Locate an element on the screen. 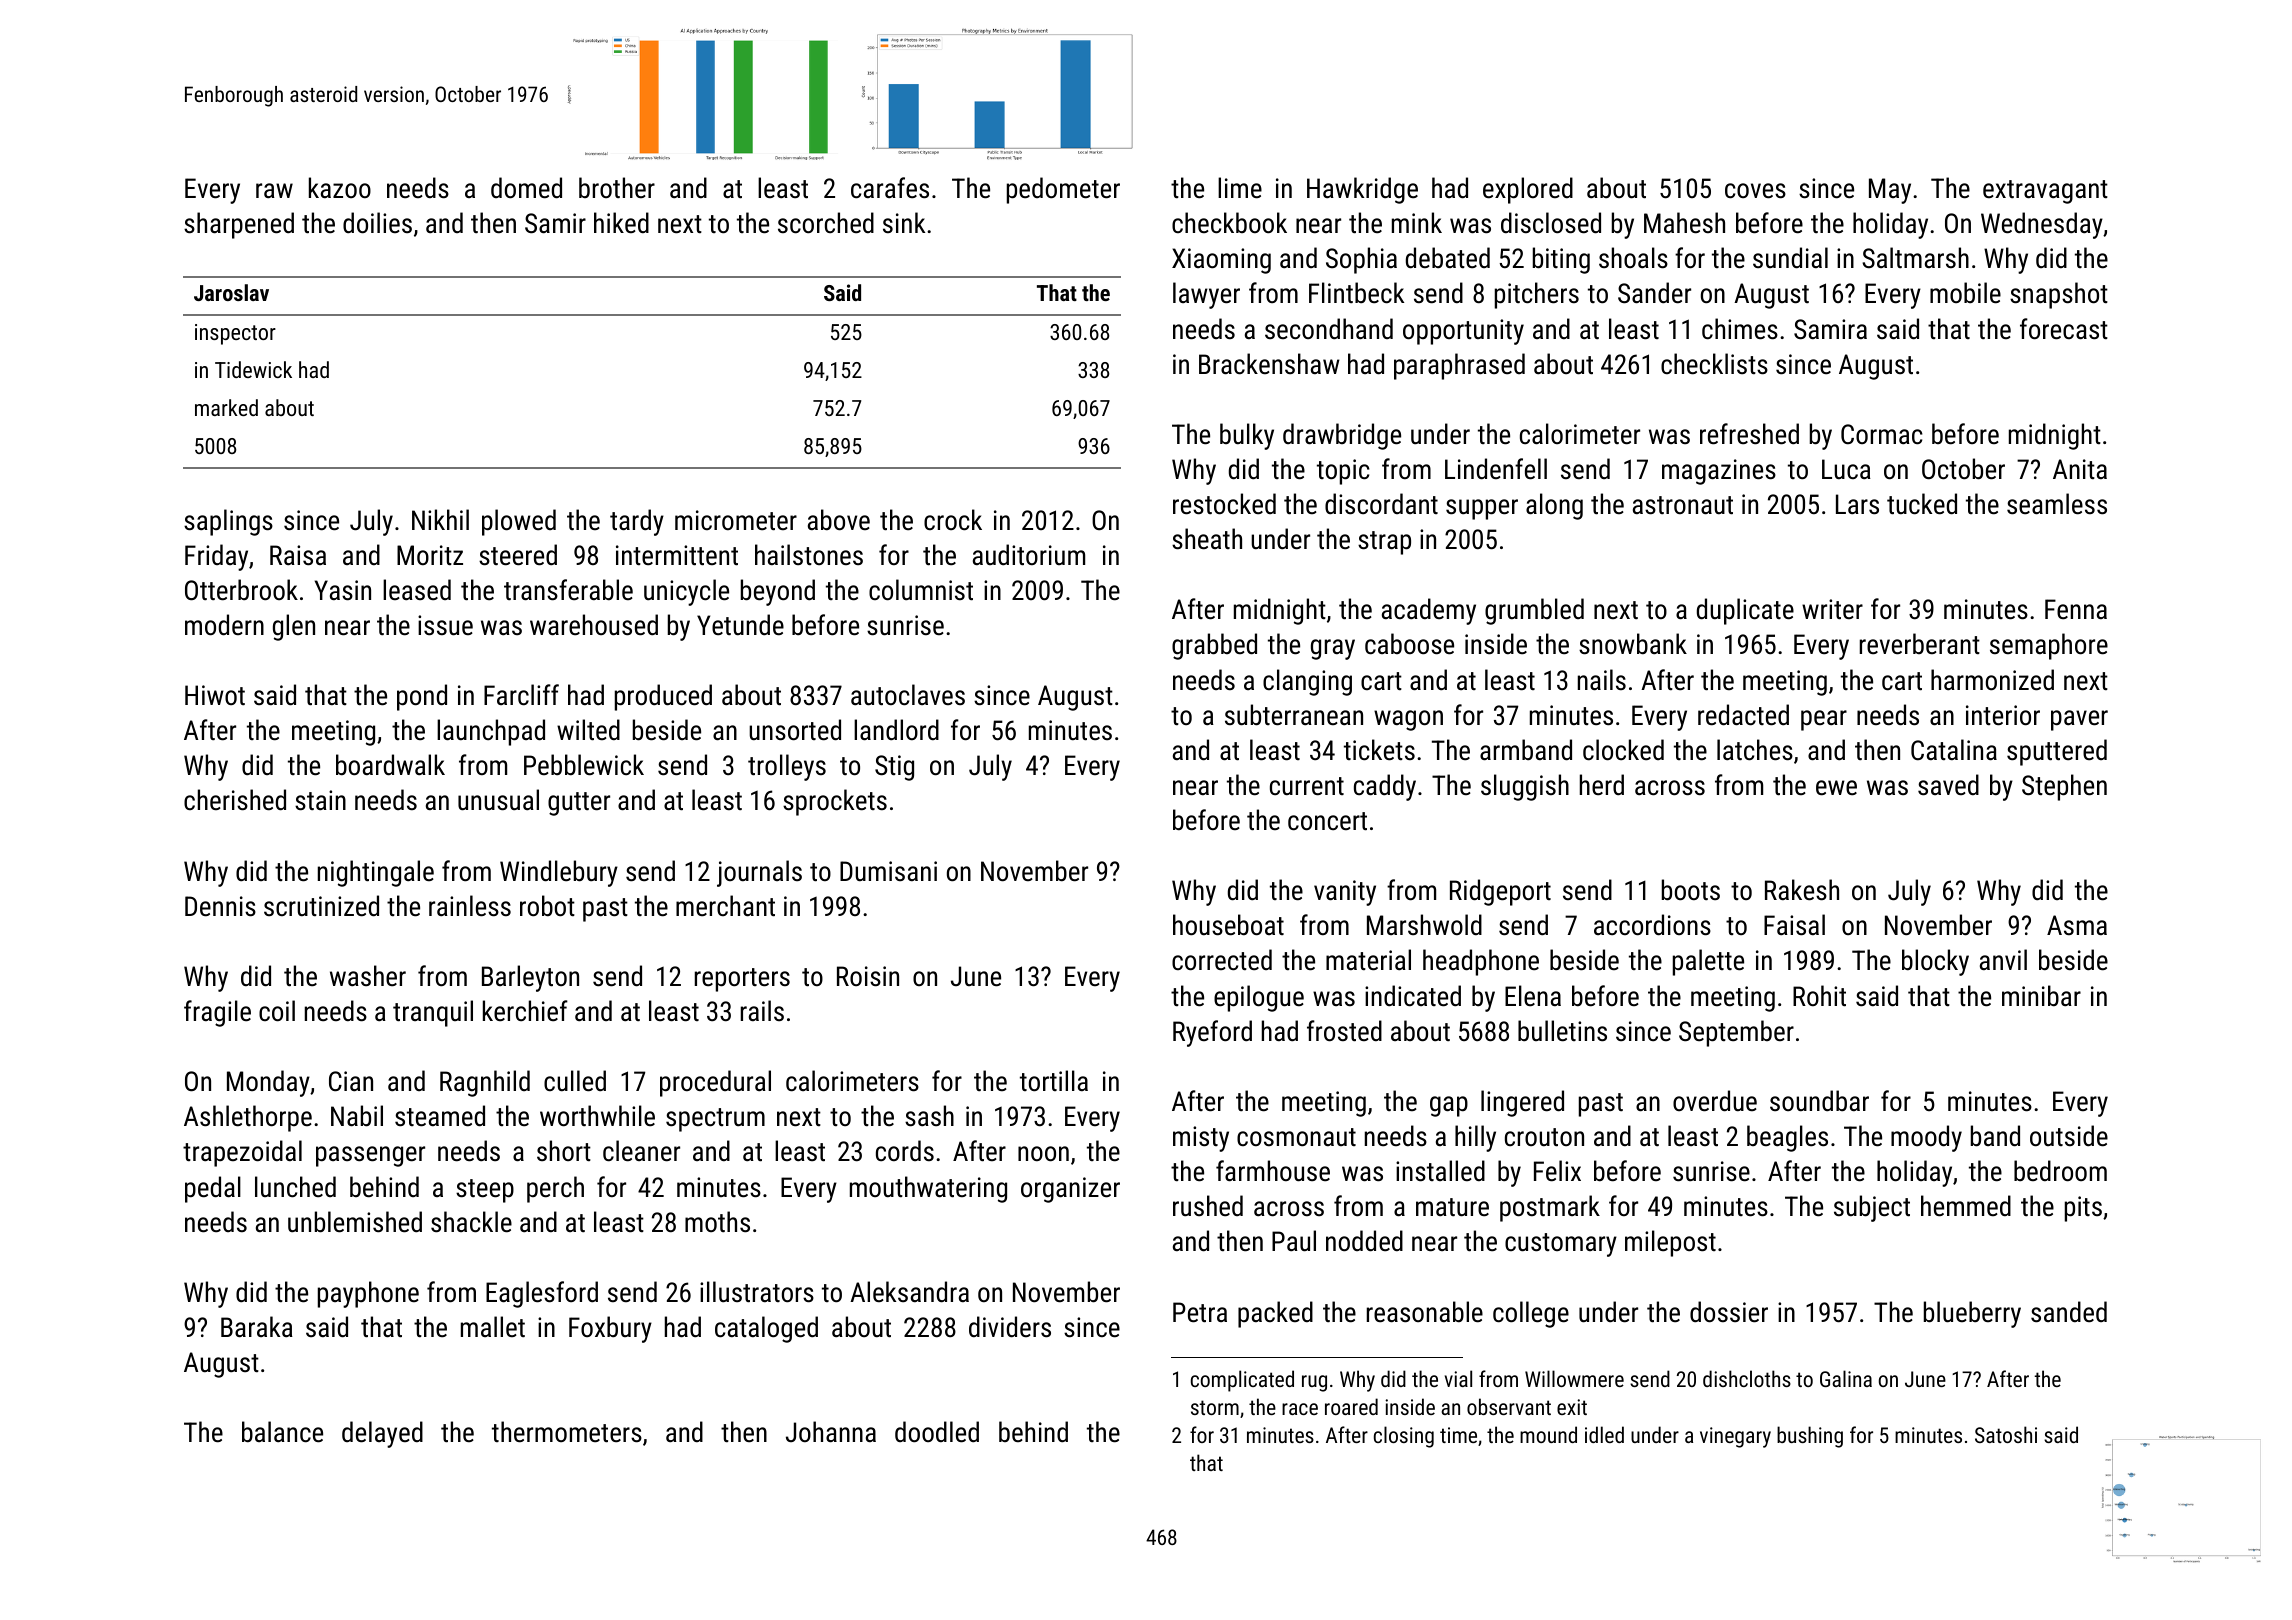 This screenshot has width=2292, height=1620. supper is located at coordinates (1482, 509).
